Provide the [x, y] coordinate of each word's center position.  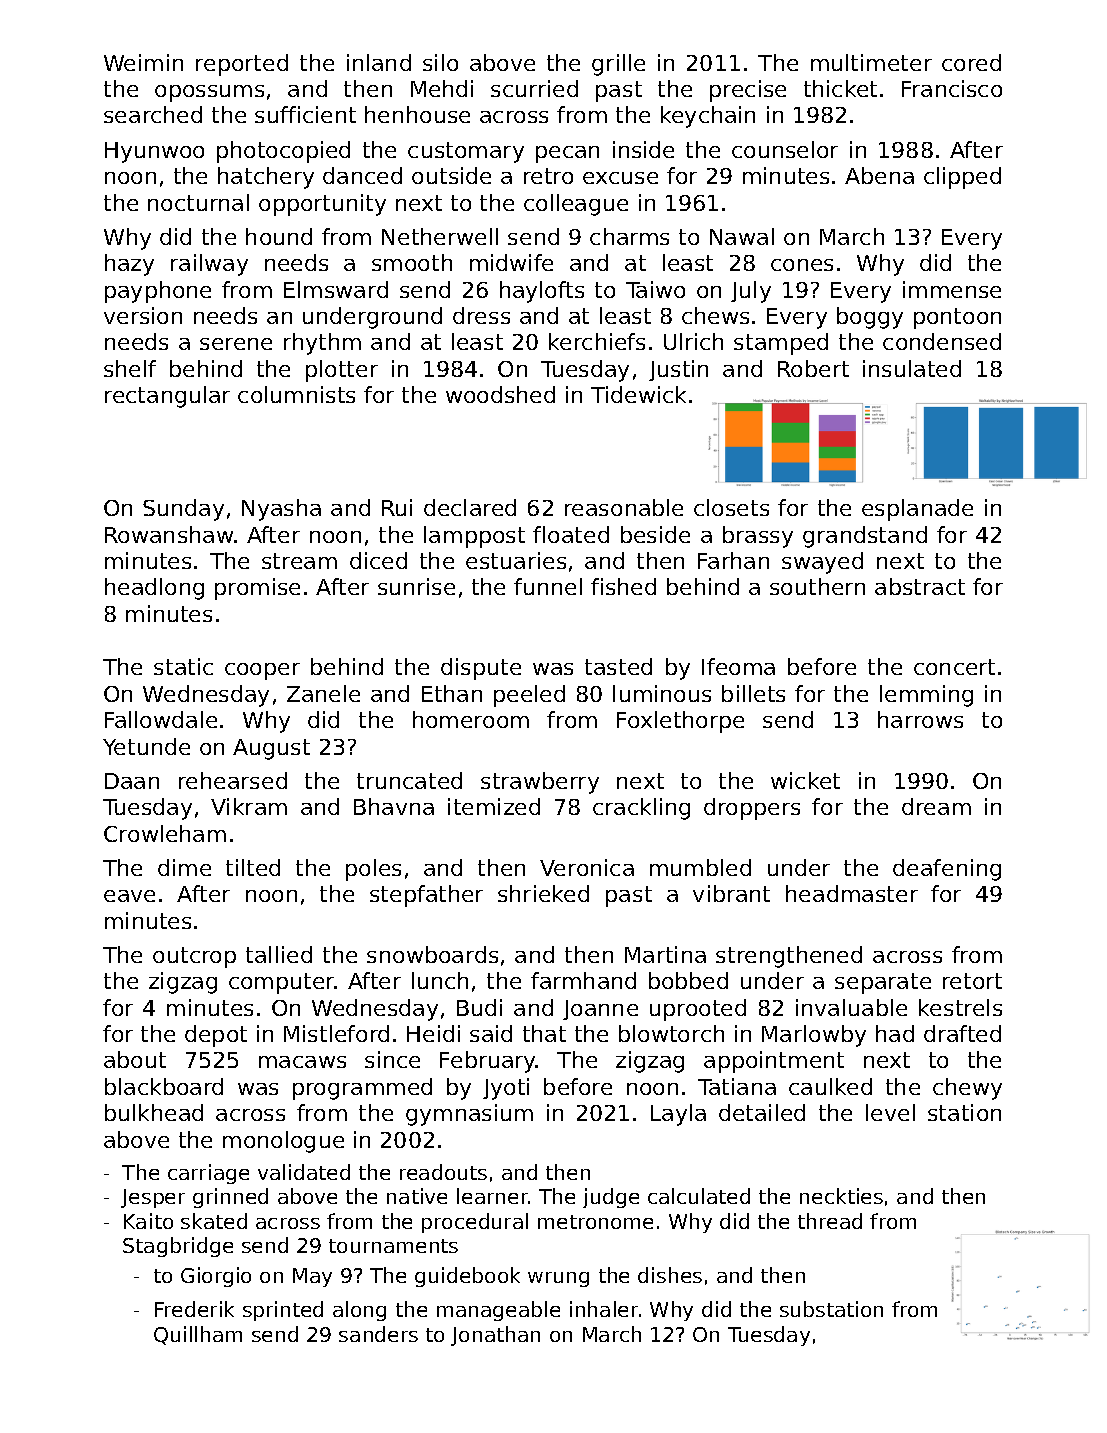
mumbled [700, 867]
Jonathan [495, 1336]
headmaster [852, 893]
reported [242, 65]
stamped [781, 344]
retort [972, 981]
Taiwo [655, 289]
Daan [132, 781]
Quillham [198, 1335]
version [143, 315]
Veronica [587, 867]
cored [971, 62]
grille [618, 65]
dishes [670, 1275]
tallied [279, 954]
